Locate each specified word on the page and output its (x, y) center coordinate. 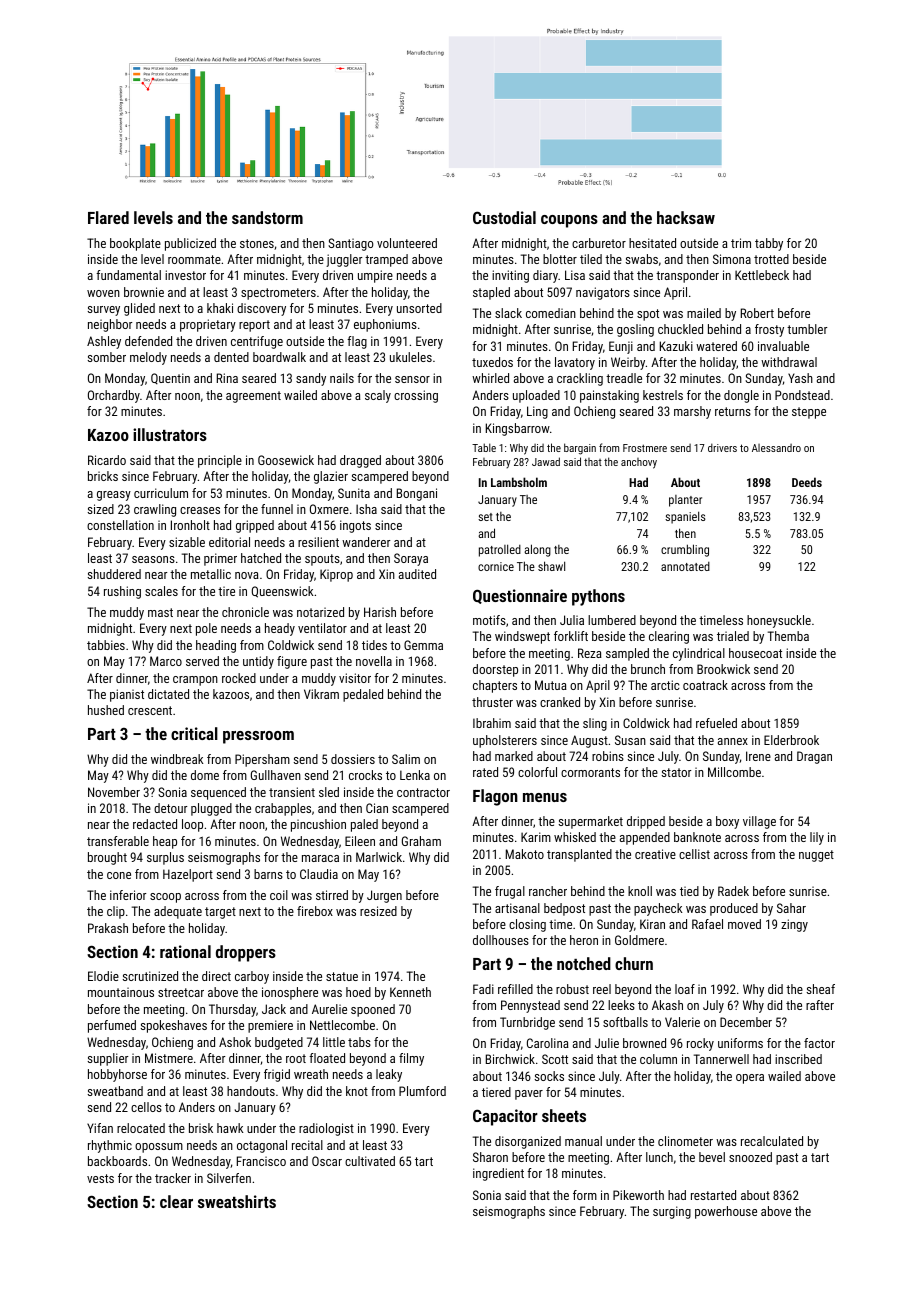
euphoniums (385, 325)
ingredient (498, 1174)
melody (148, 358)
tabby (769, 244)
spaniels (685, 517)
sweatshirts (237, 1201)
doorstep (495, 670)
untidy (258, 662)
